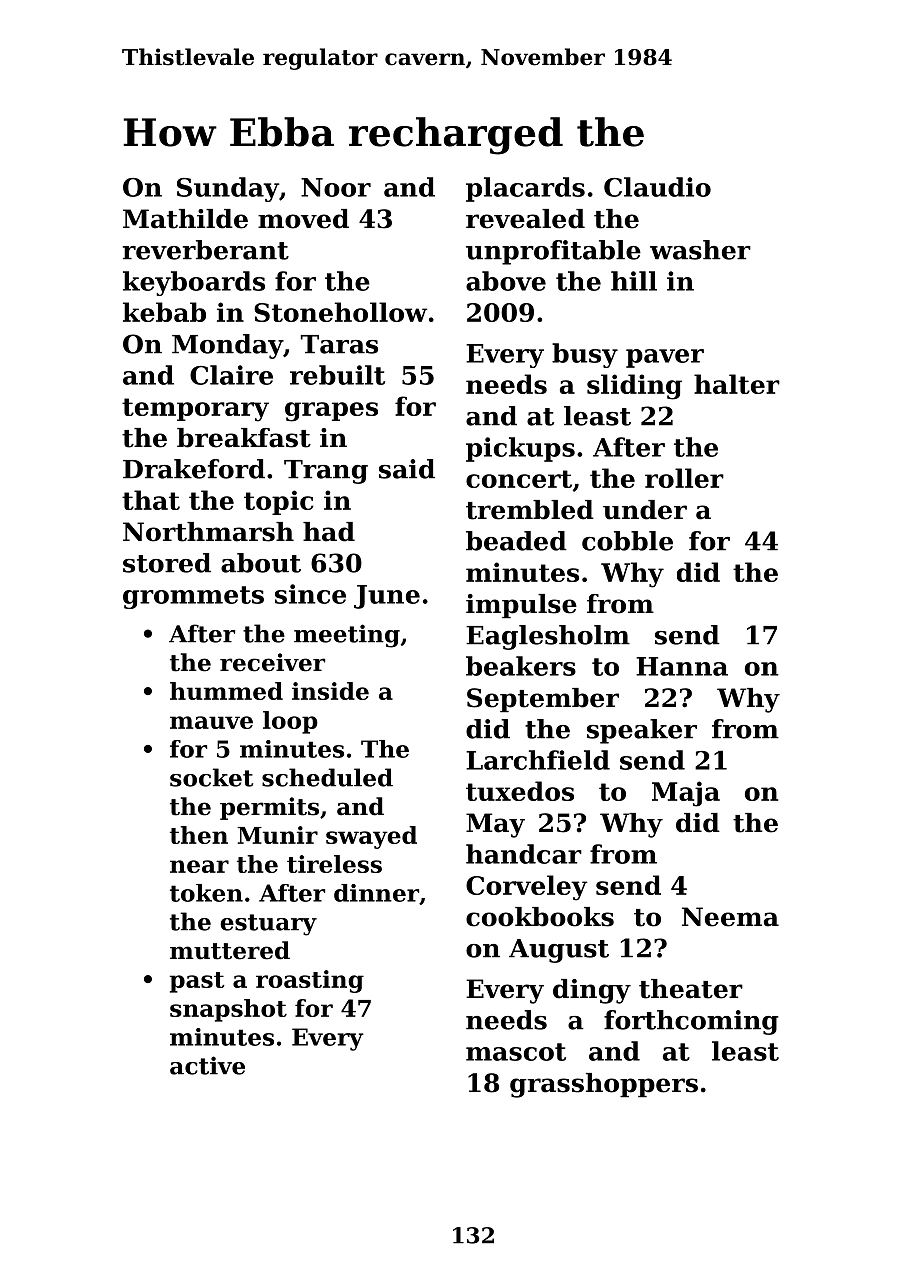 The image size is (901, 1279). I want to click on Claudio, so click(657, 187).
